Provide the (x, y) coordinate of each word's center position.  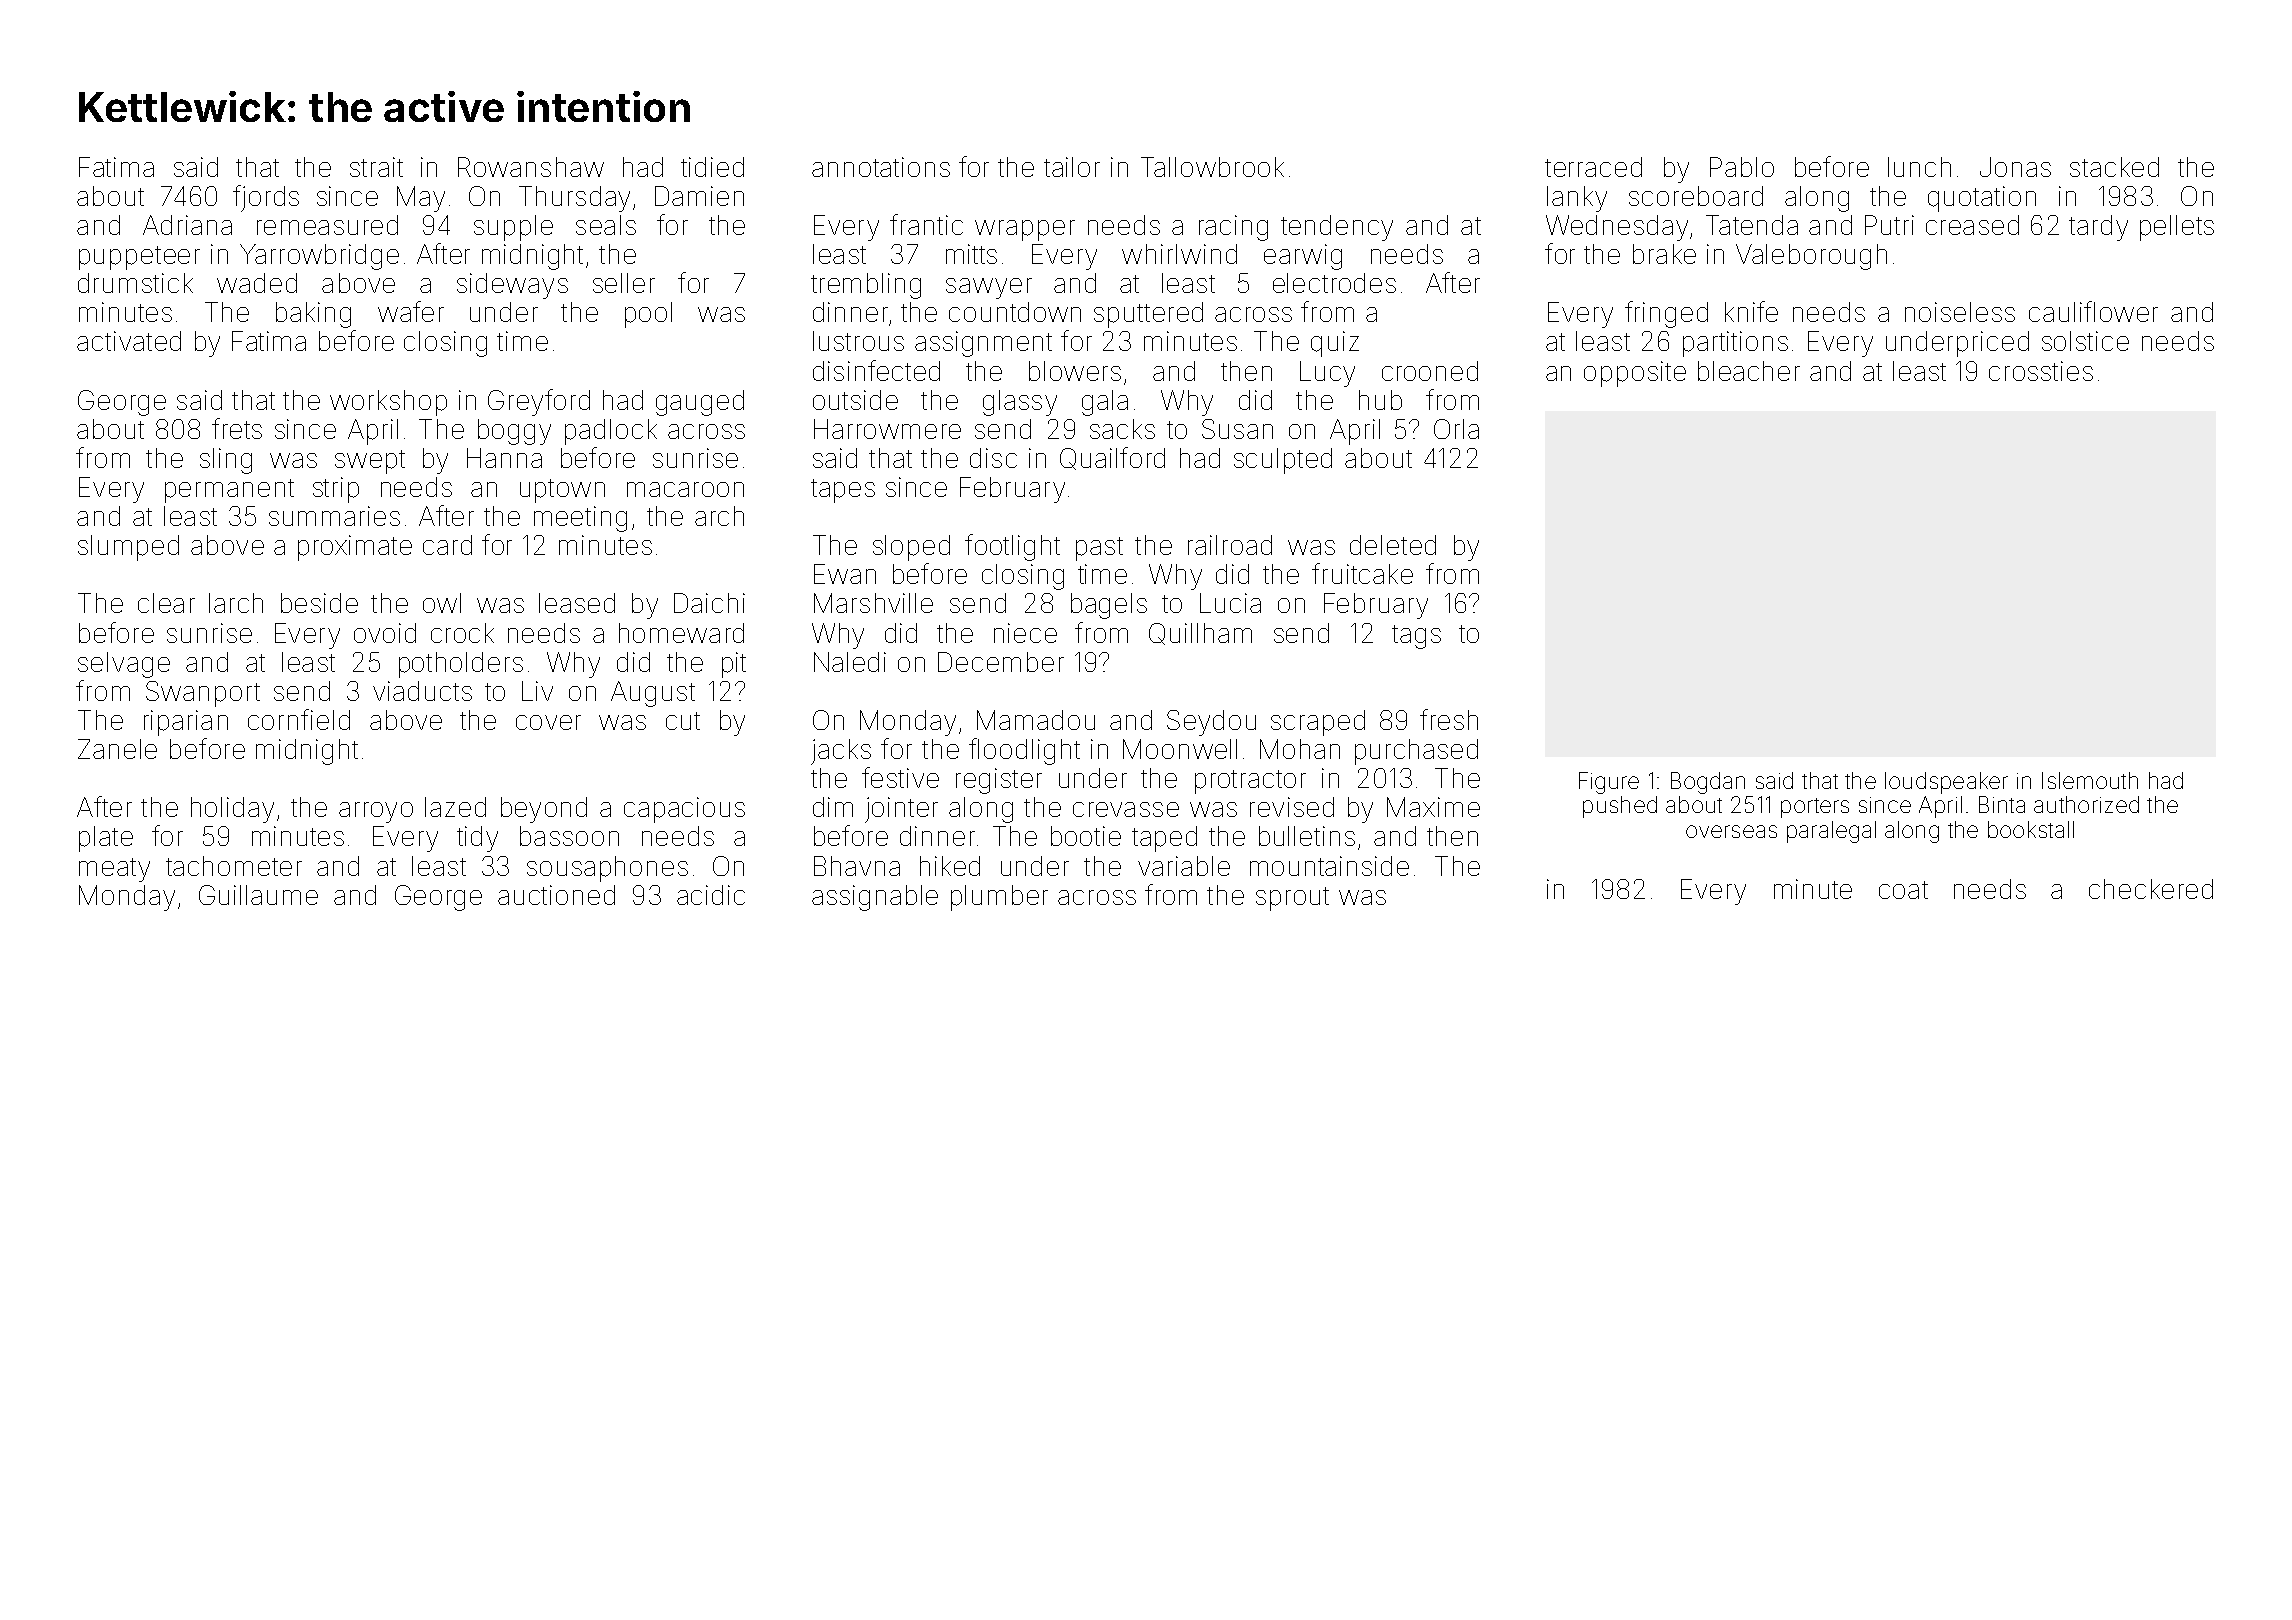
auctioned (556, 895)
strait (376, 167)
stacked (2114, 167)
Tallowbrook (1212, 167)
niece (1025, 633)
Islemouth (2090, 780)
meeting (580, 519)
